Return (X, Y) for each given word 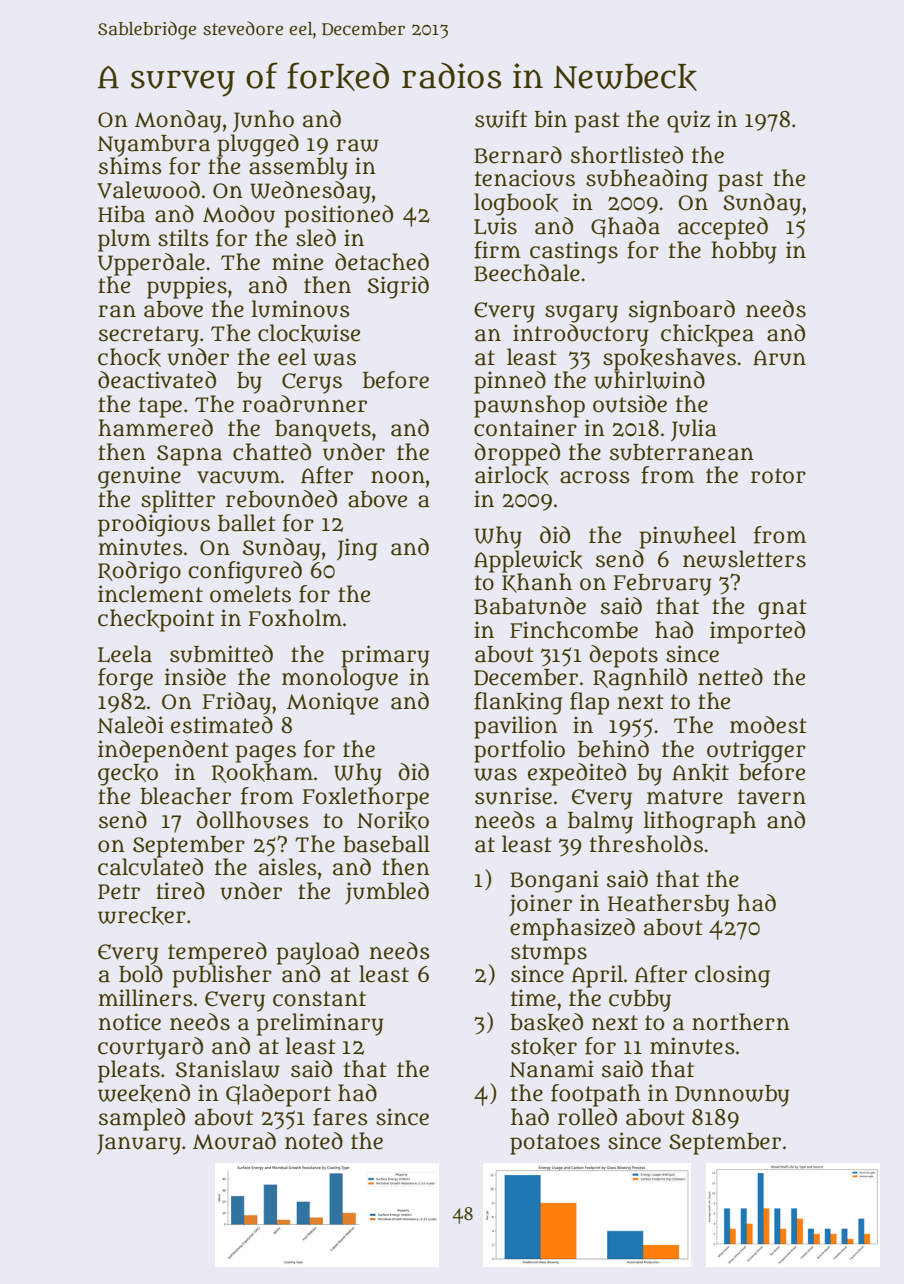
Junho (263, 121)
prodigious (154, 525)
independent (163, 751)
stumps (549, 954)
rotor (778, 476)
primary (385, 656)
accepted (723, 228)
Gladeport (278, 1095)
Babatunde (530, 606)
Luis (495, 226)
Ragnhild (640, 679)
